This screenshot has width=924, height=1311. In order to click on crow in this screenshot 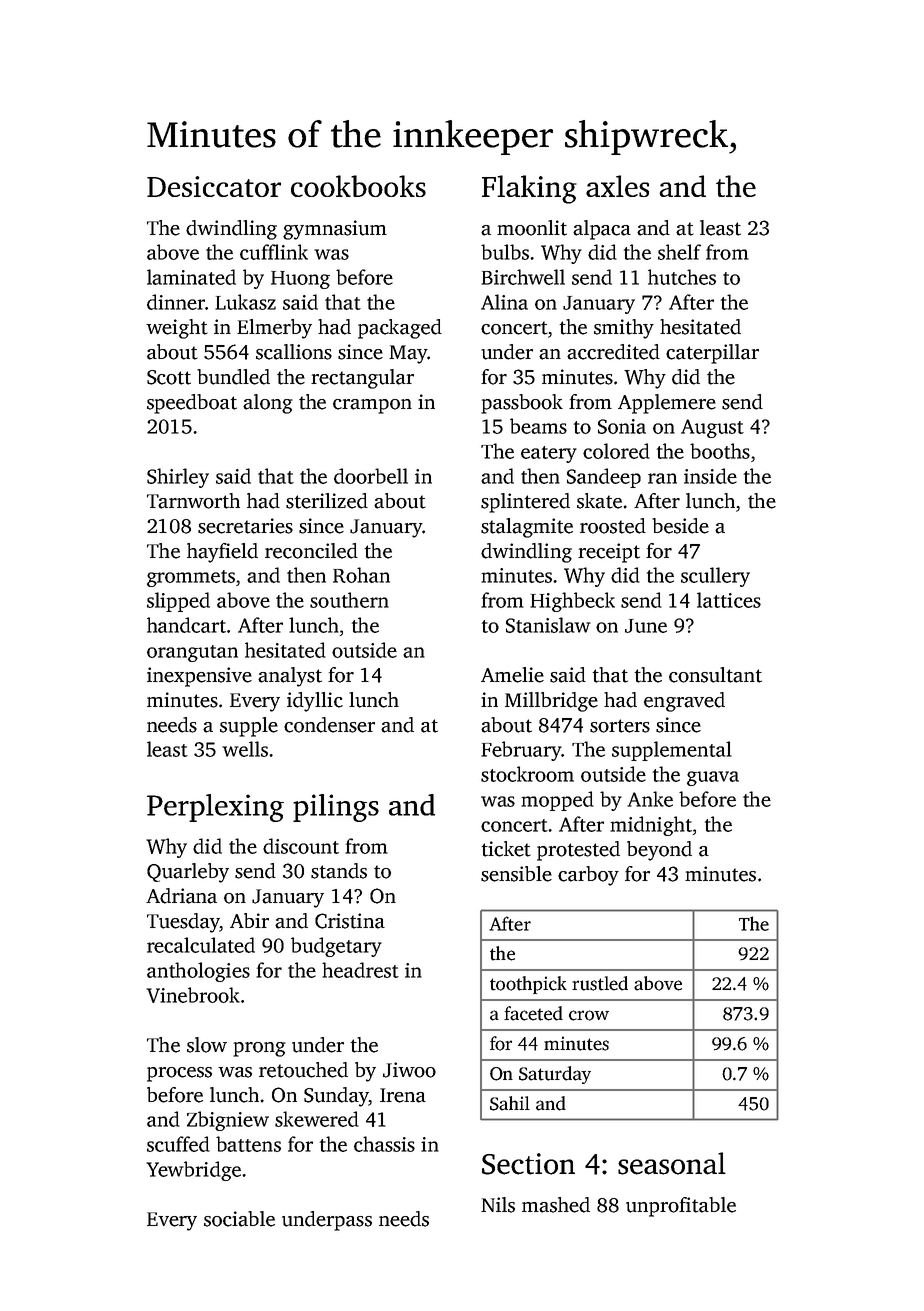, I will do `click(589, 1015)`.
